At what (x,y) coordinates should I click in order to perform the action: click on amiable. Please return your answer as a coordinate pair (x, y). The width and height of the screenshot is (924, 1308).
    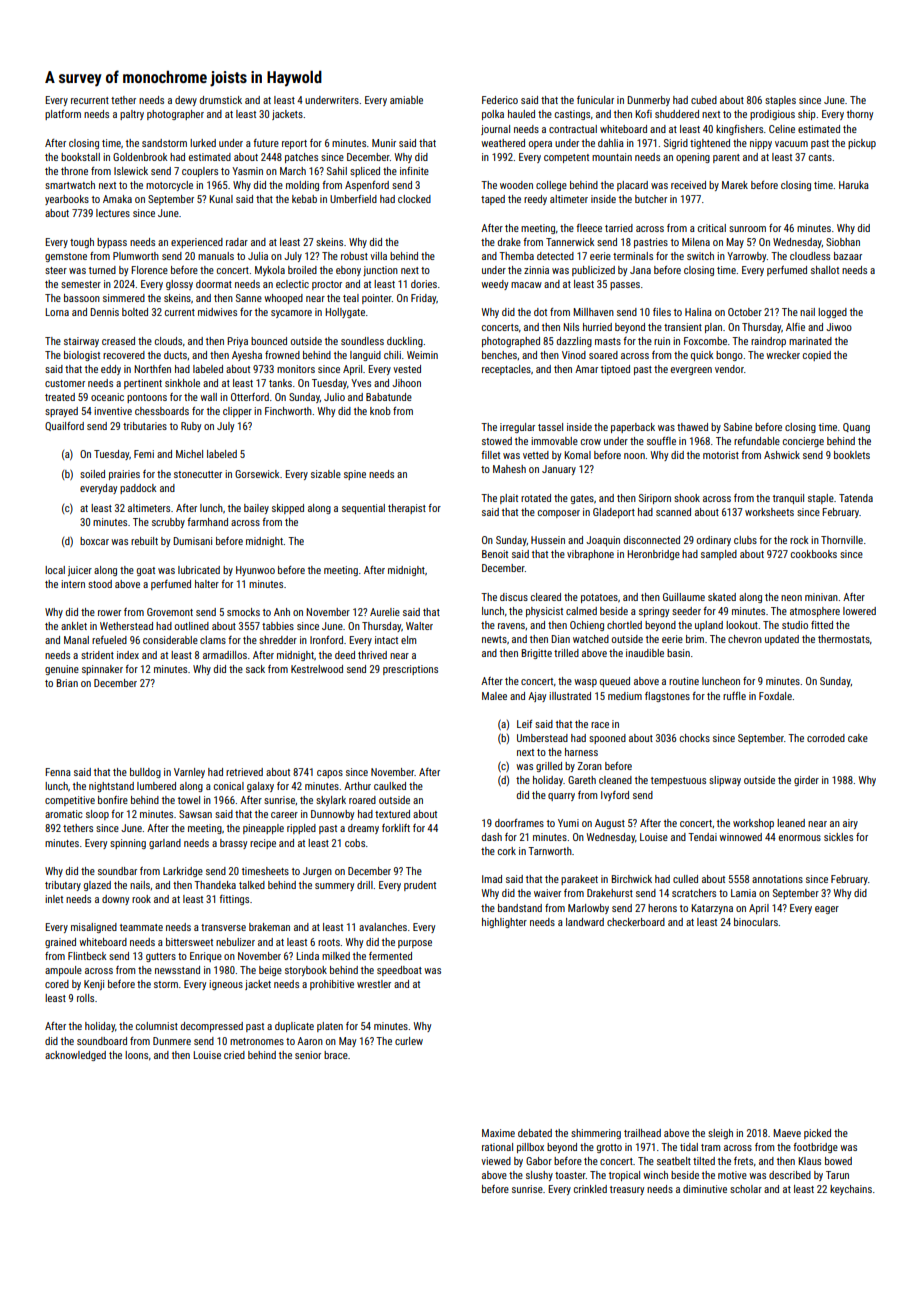
    Looking at the image, I should click on (406, 100).
